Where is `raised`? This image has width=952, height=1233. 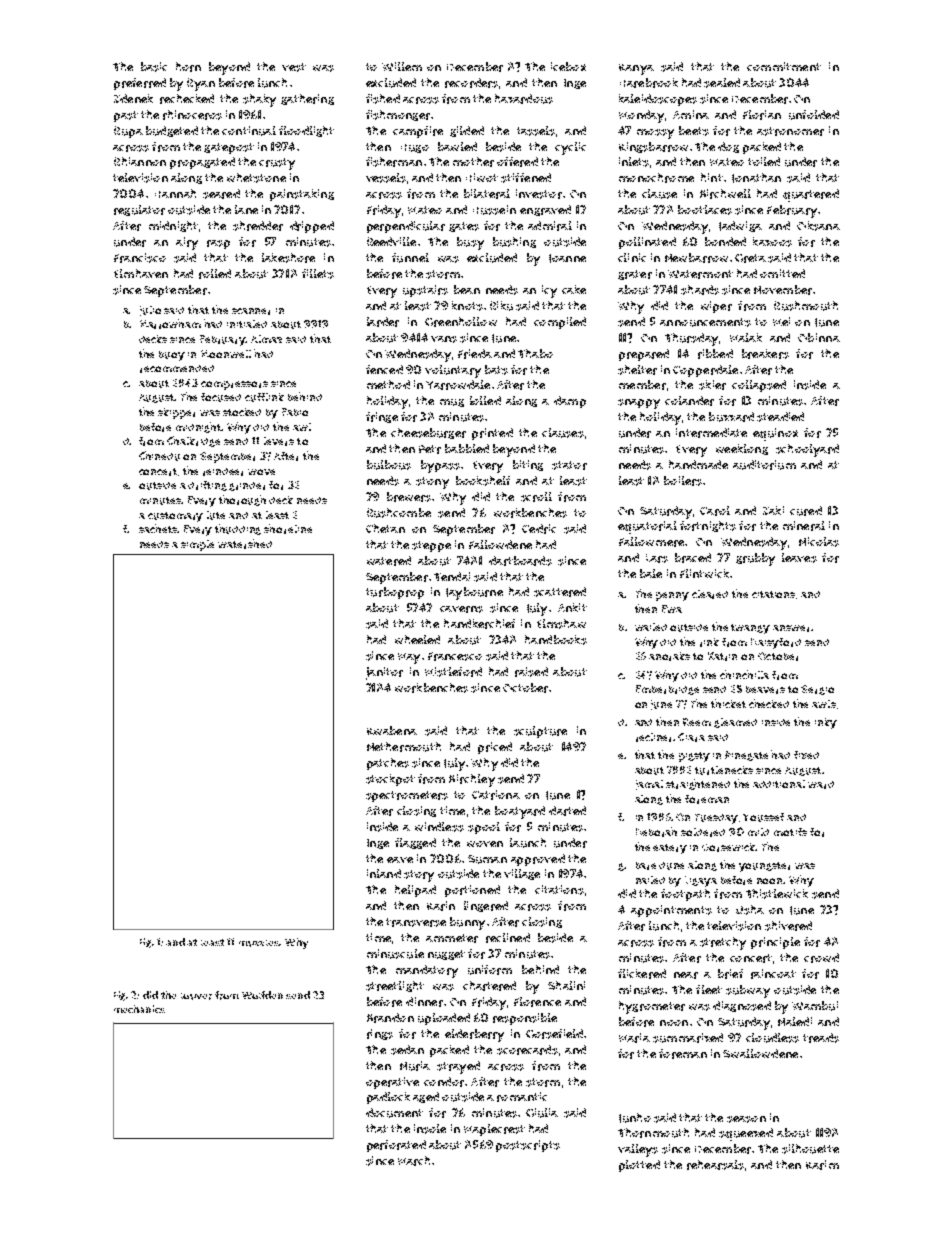
raised is located at coordinates (531, 672).
